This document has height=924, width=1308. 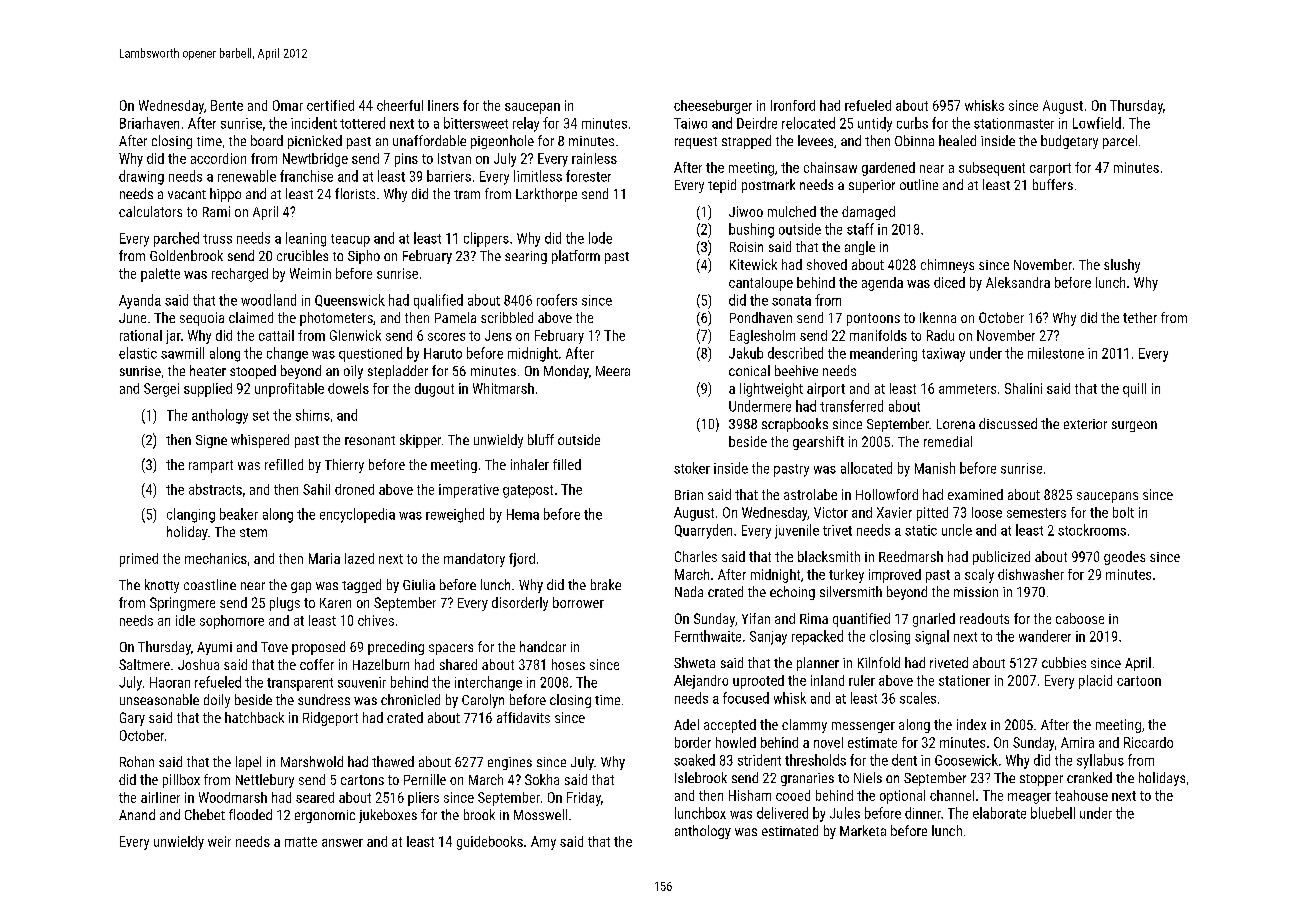 I want to click on encyclopedia, so click(x=357, y=515).
